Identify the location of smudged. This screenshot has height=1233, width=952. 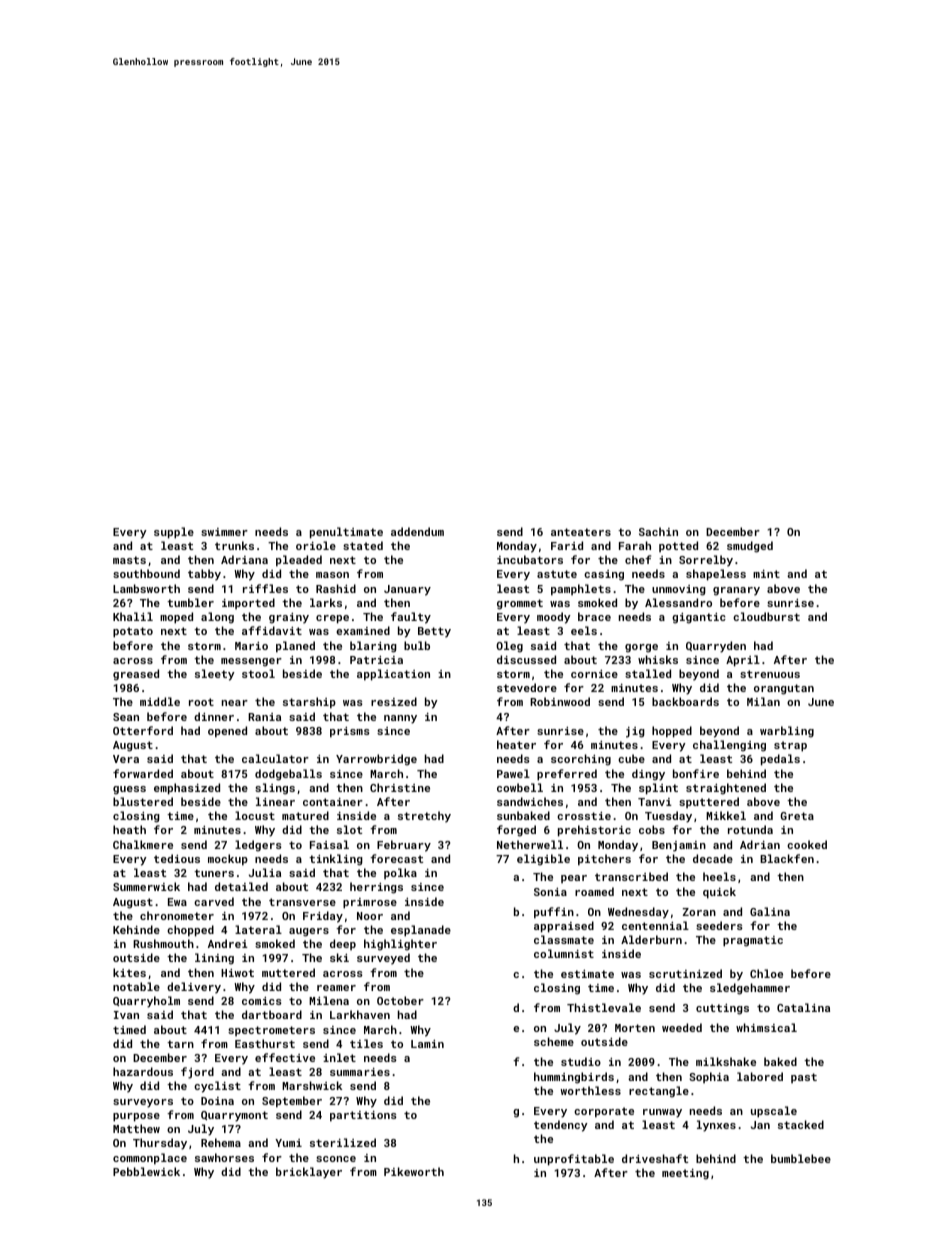
(750, 547).
